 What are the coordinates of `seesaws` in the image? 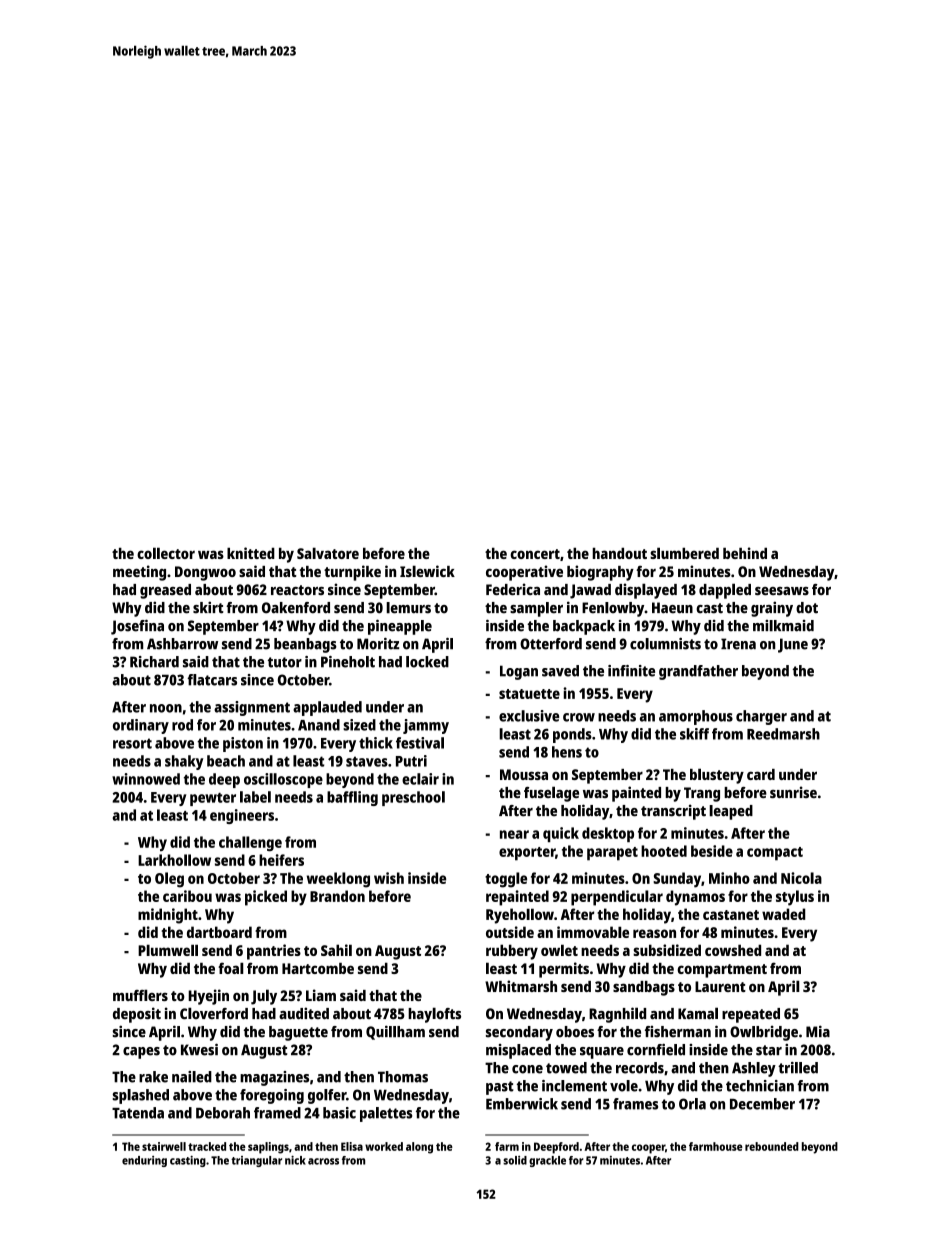 It's located at (782, 591).
